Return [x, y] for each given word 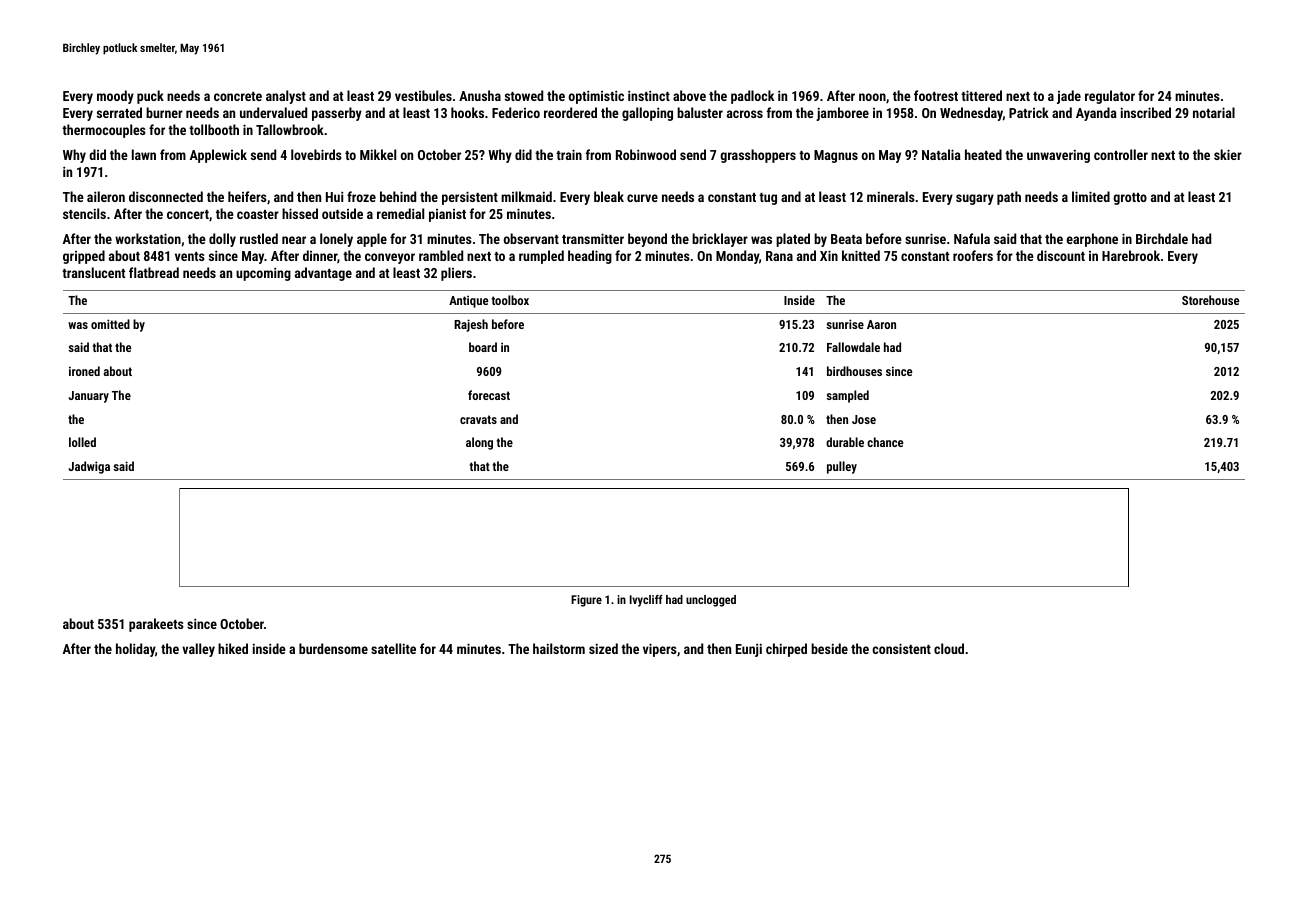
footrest [936, 95]
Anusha [480, 95]
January [88, 397]
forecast [489, 395]
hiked [233, 648]
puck [150, 97]
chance [885, 442]
